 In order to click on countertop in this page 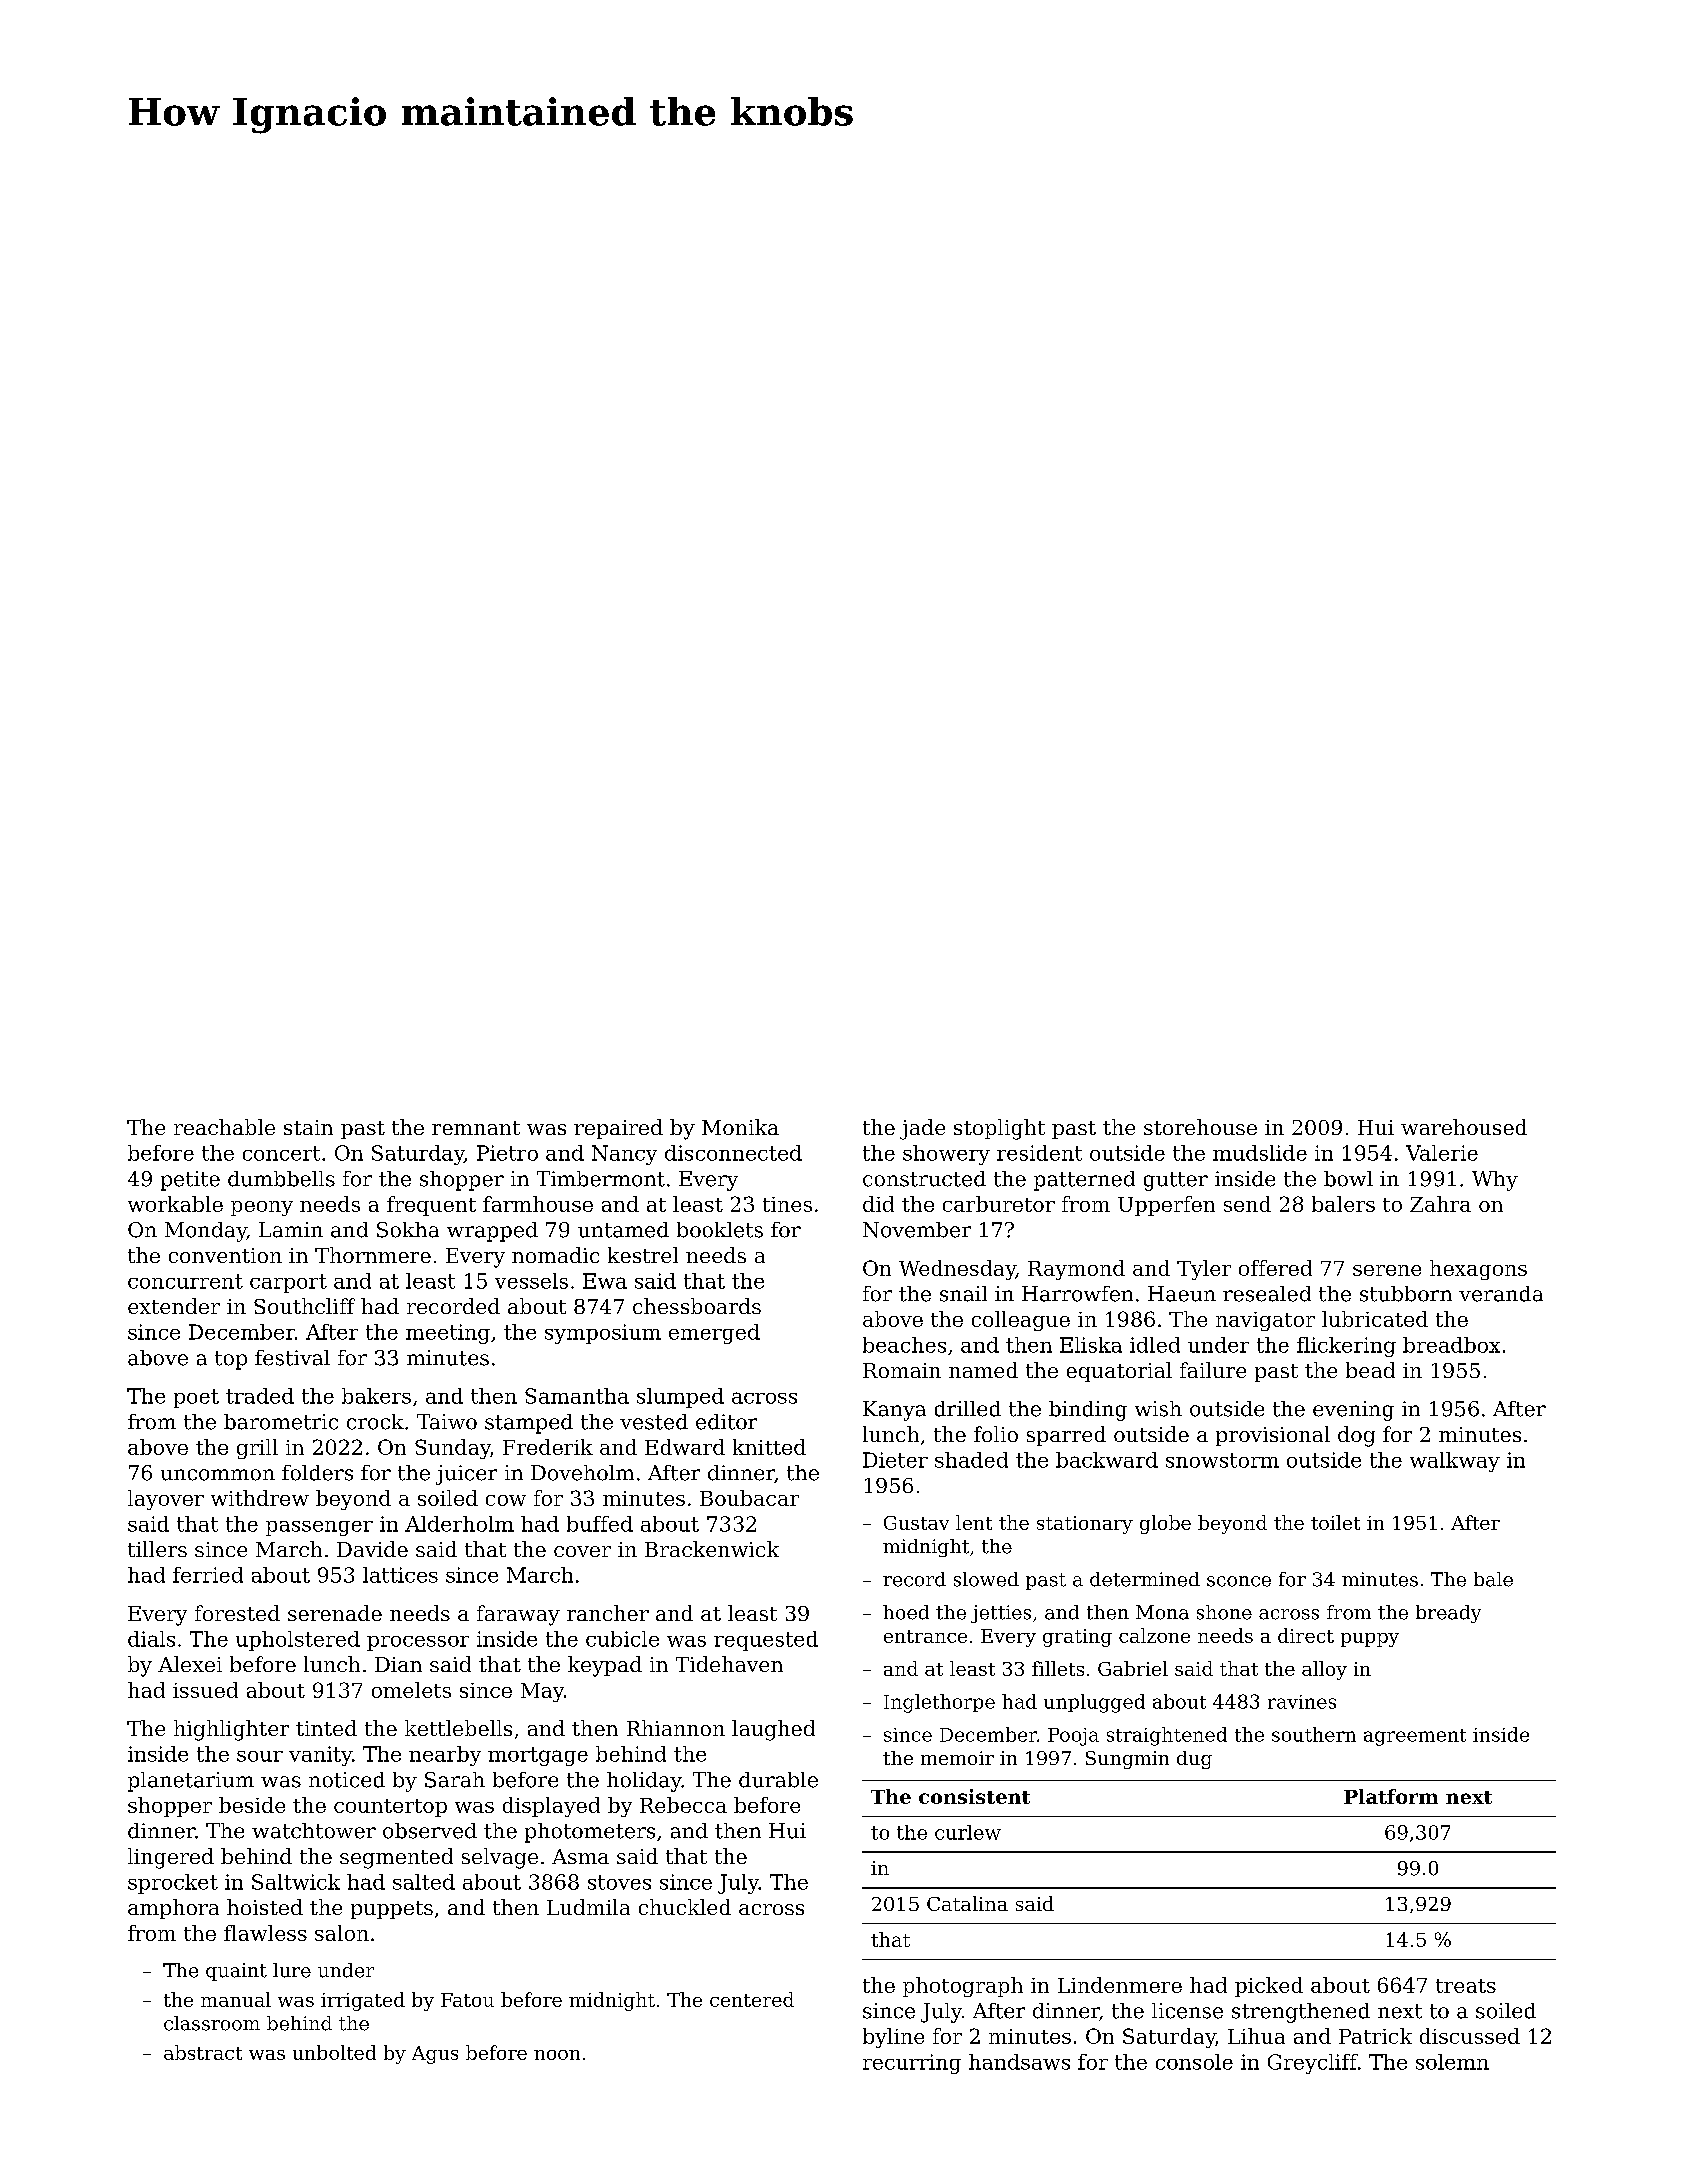, I will do `click(390, 1808)`.
